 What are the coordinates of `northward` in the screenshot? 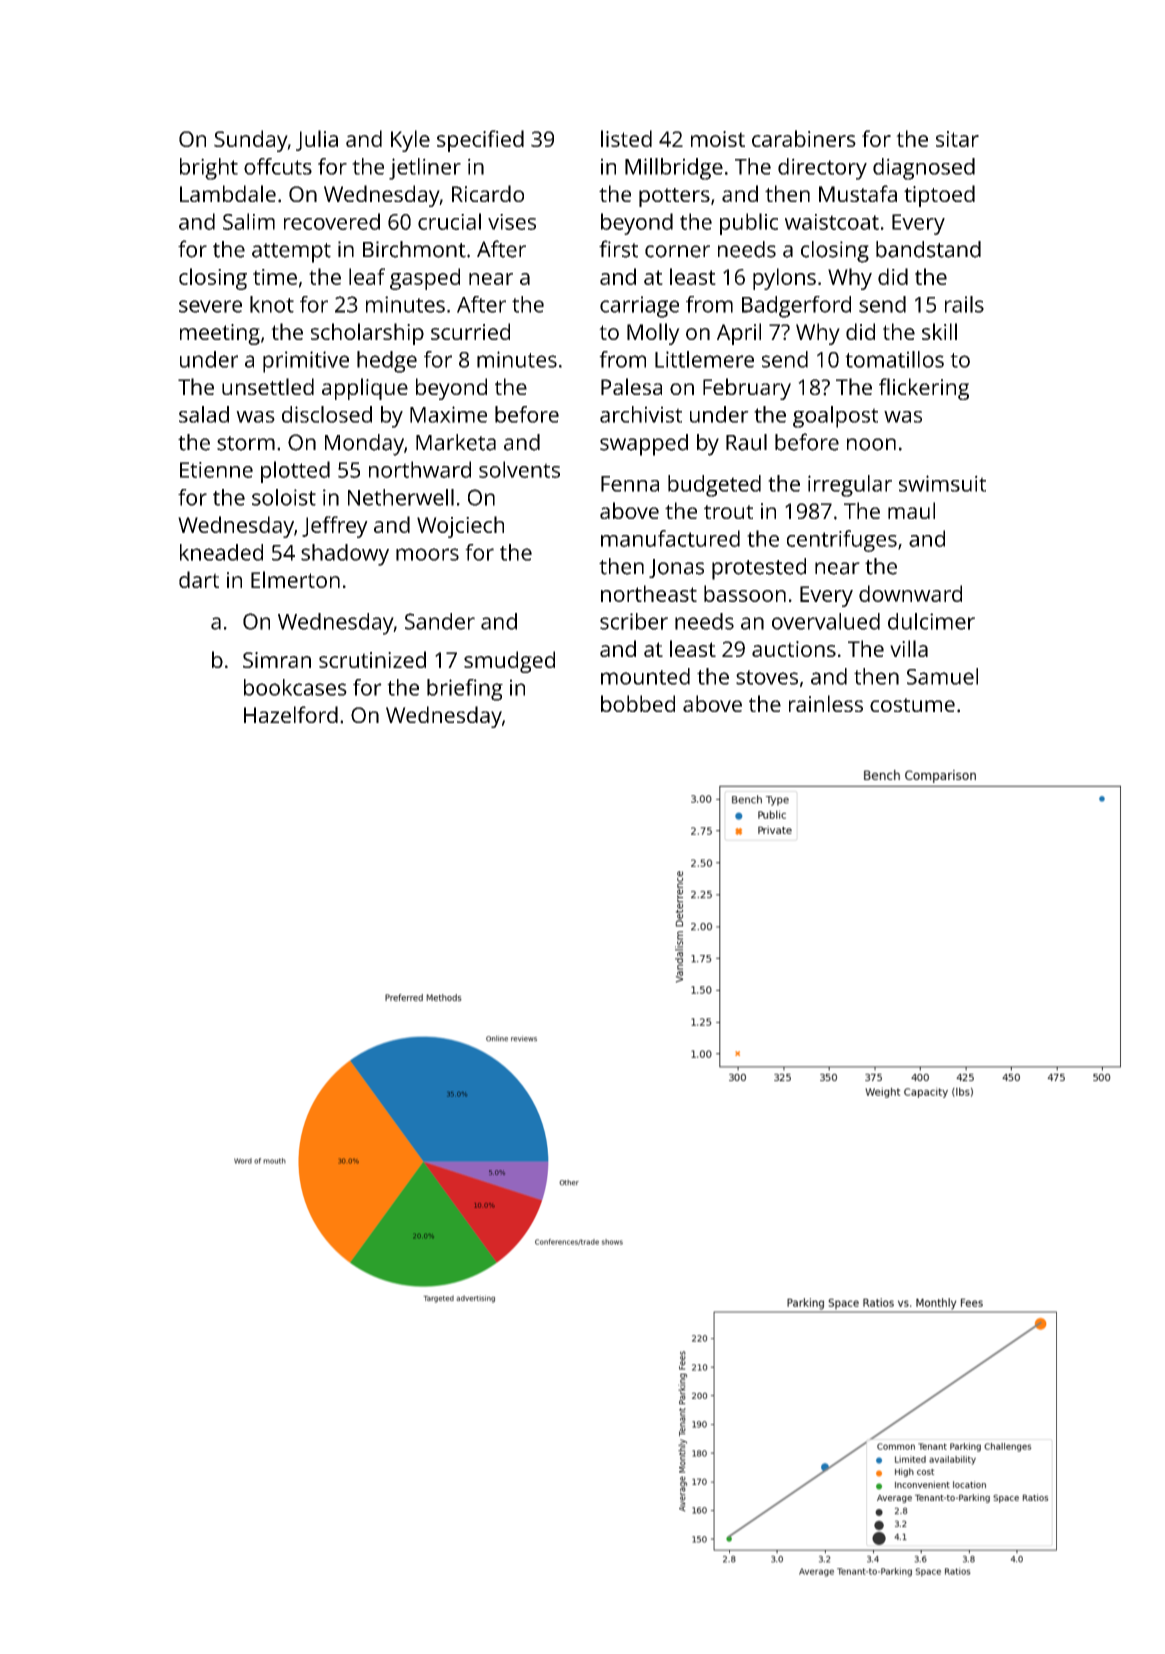 It's located at (420, 469).
